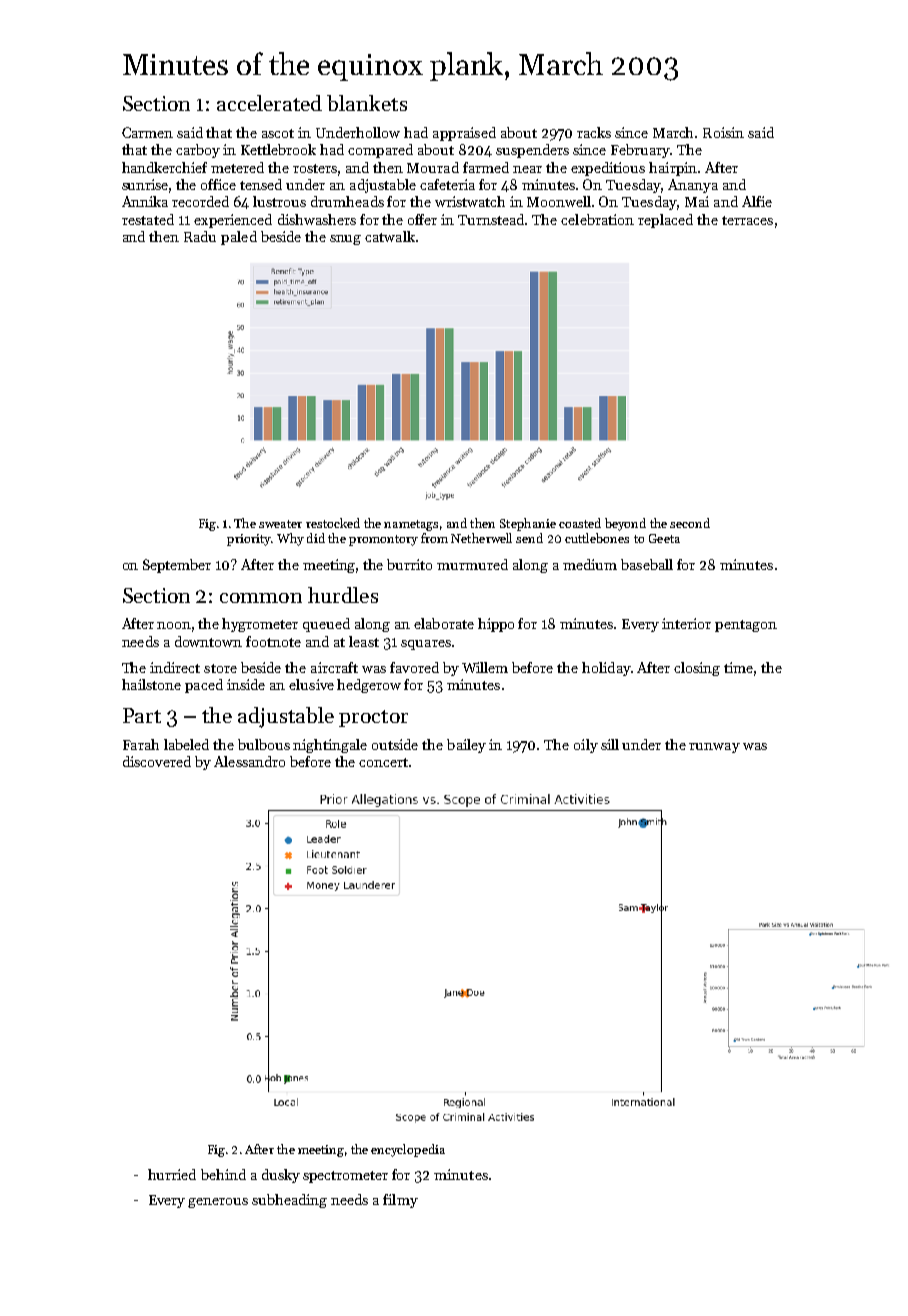  Describe the element at coordinates (408, 1150) in the screenshot. I see `encyclopedia` at that location.
